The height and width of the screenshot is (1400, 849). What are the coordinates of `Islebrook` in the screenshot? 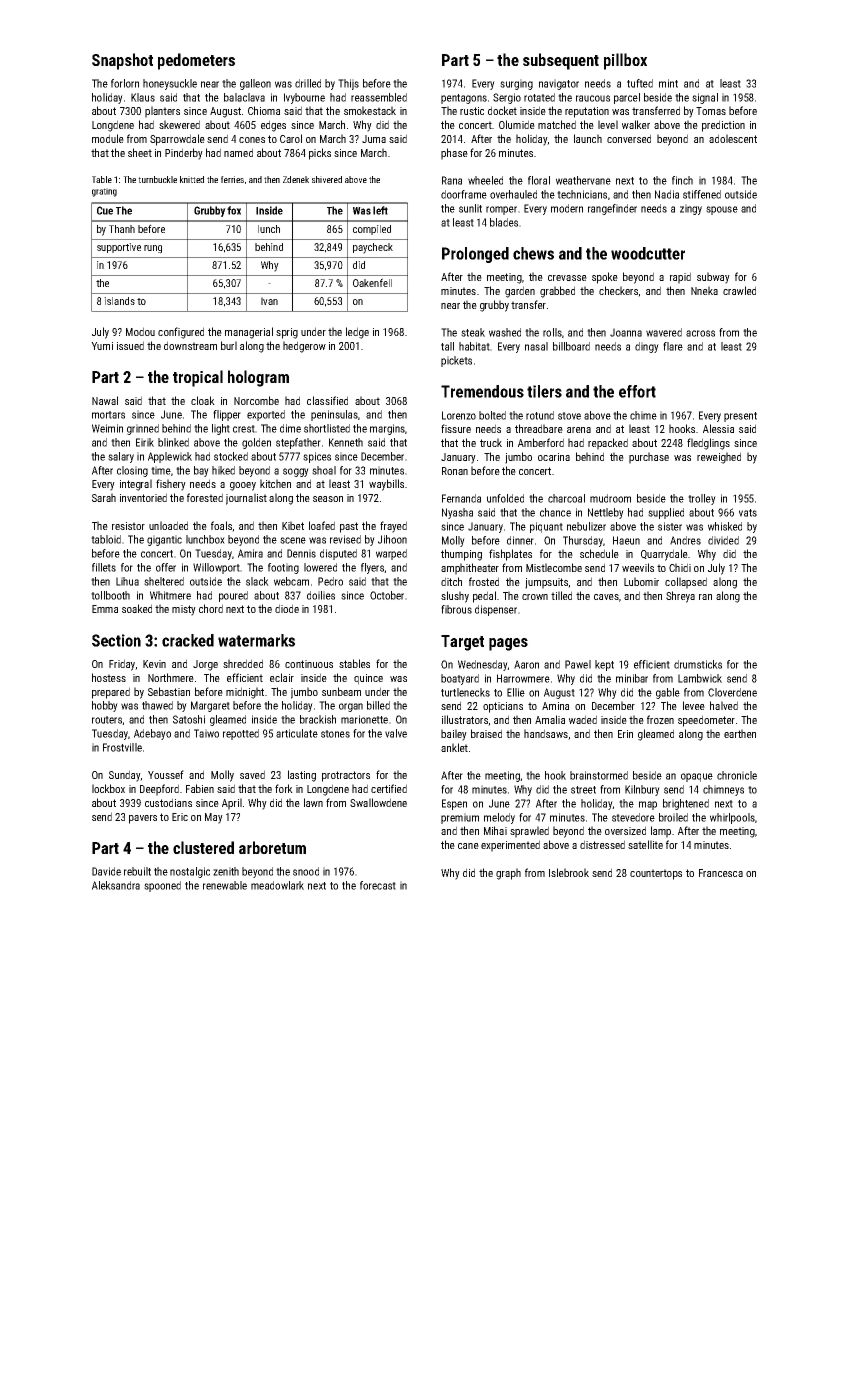 It's located at (569, 872).
